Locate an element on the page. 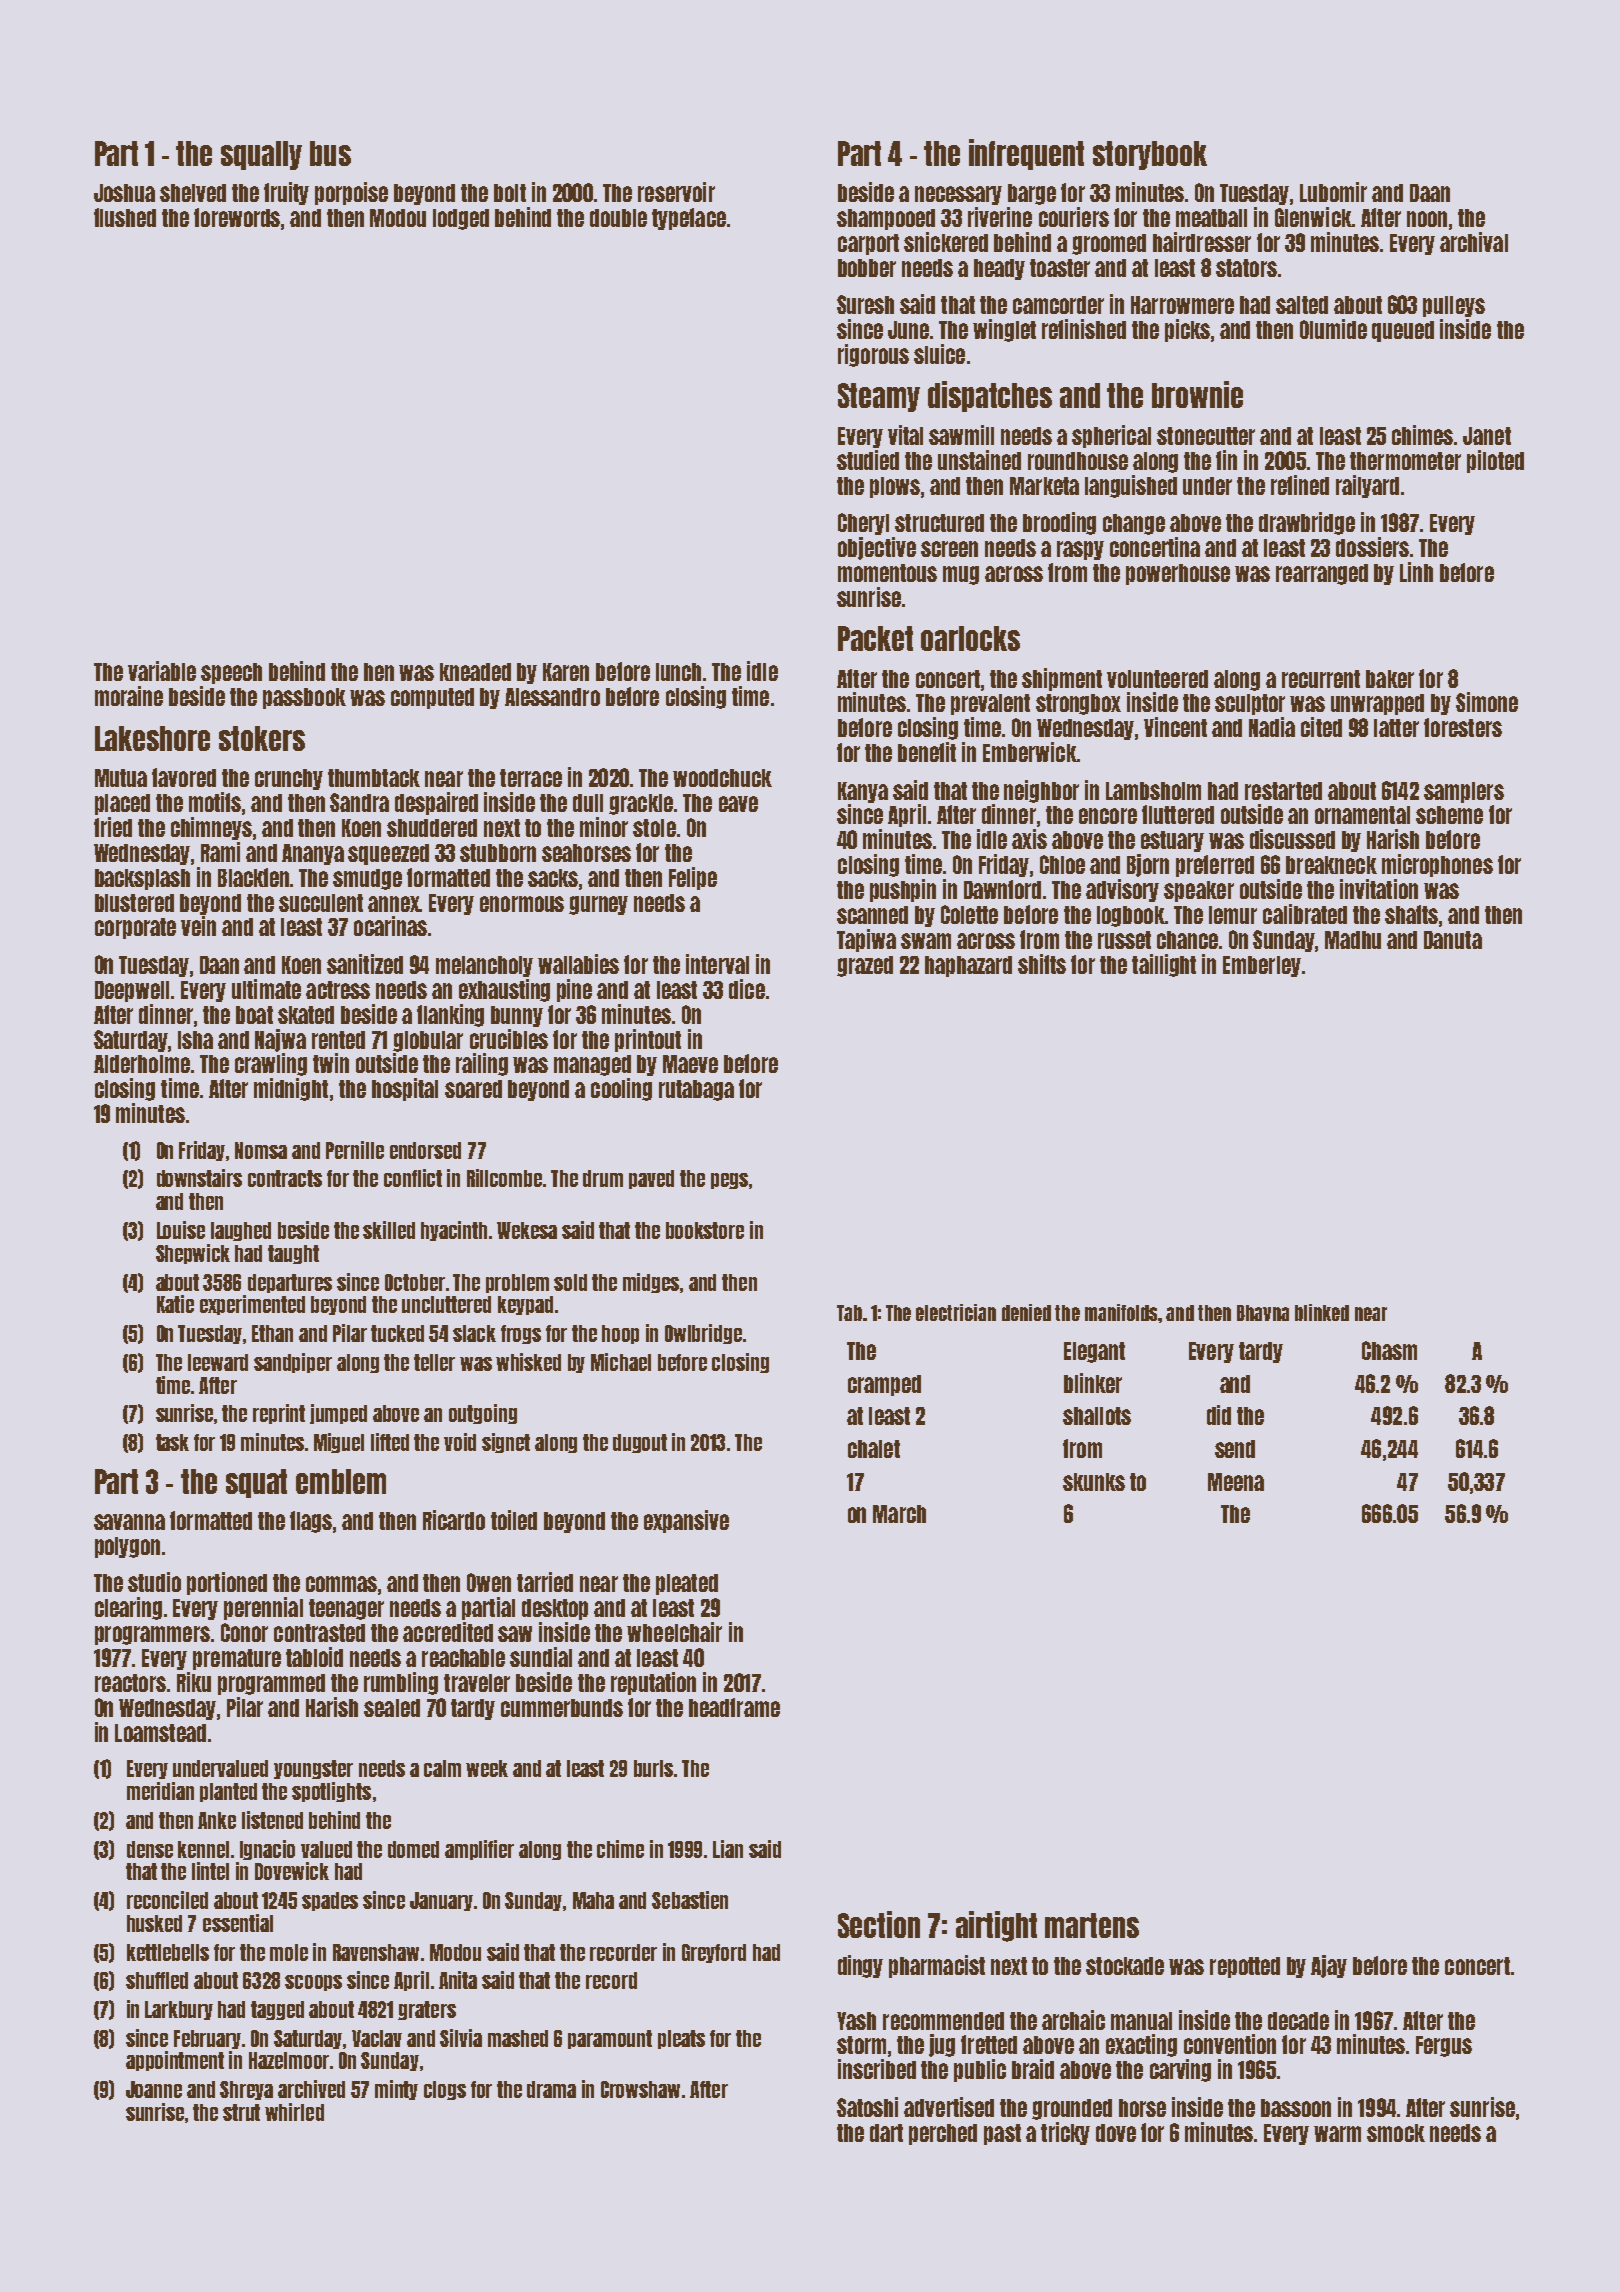 The image size is (1620, 2292). Lubomir is located at coordinates (1333, 192).
